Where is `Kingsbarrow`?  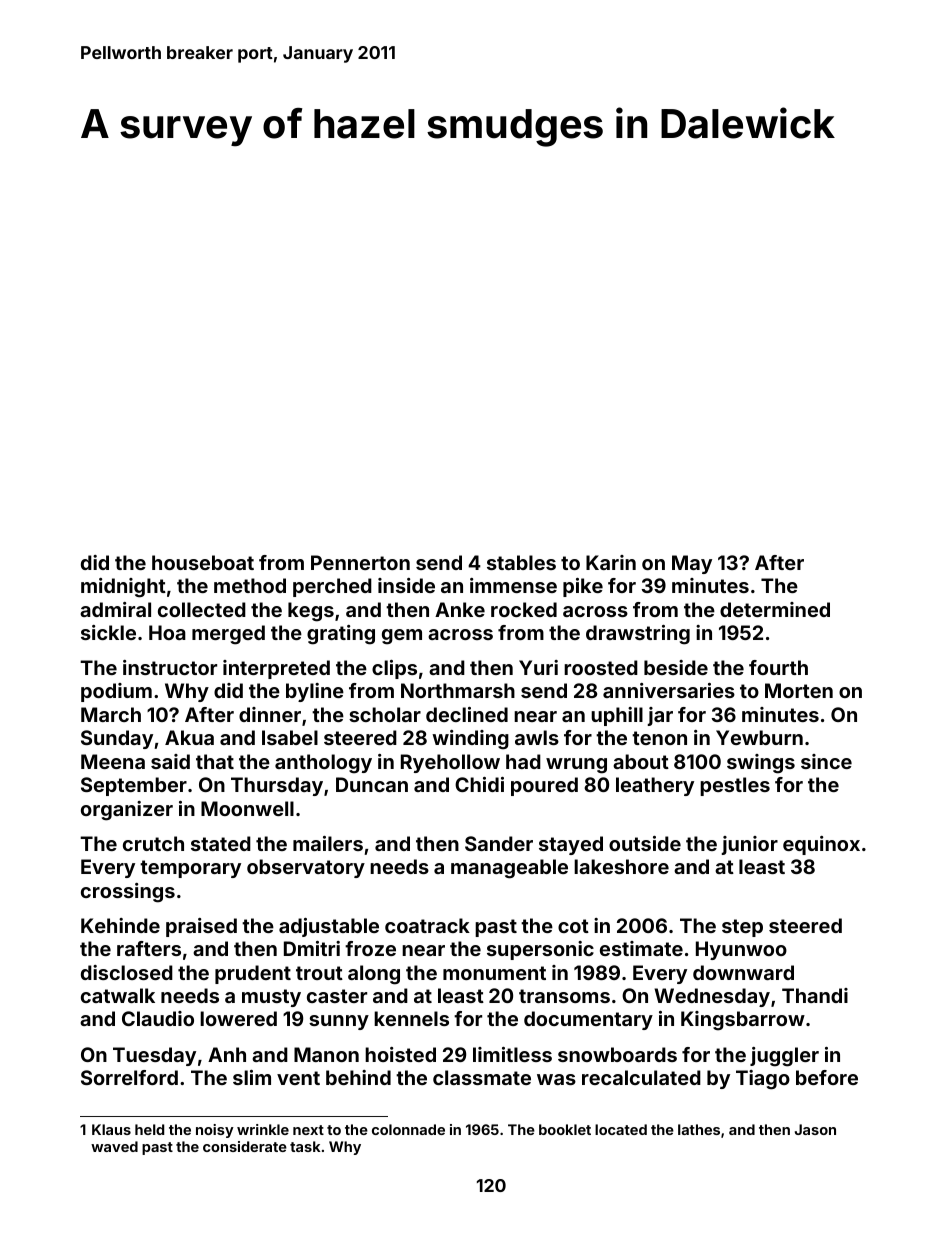
Kingsbarrow is located at coordinates (743, 1021).
